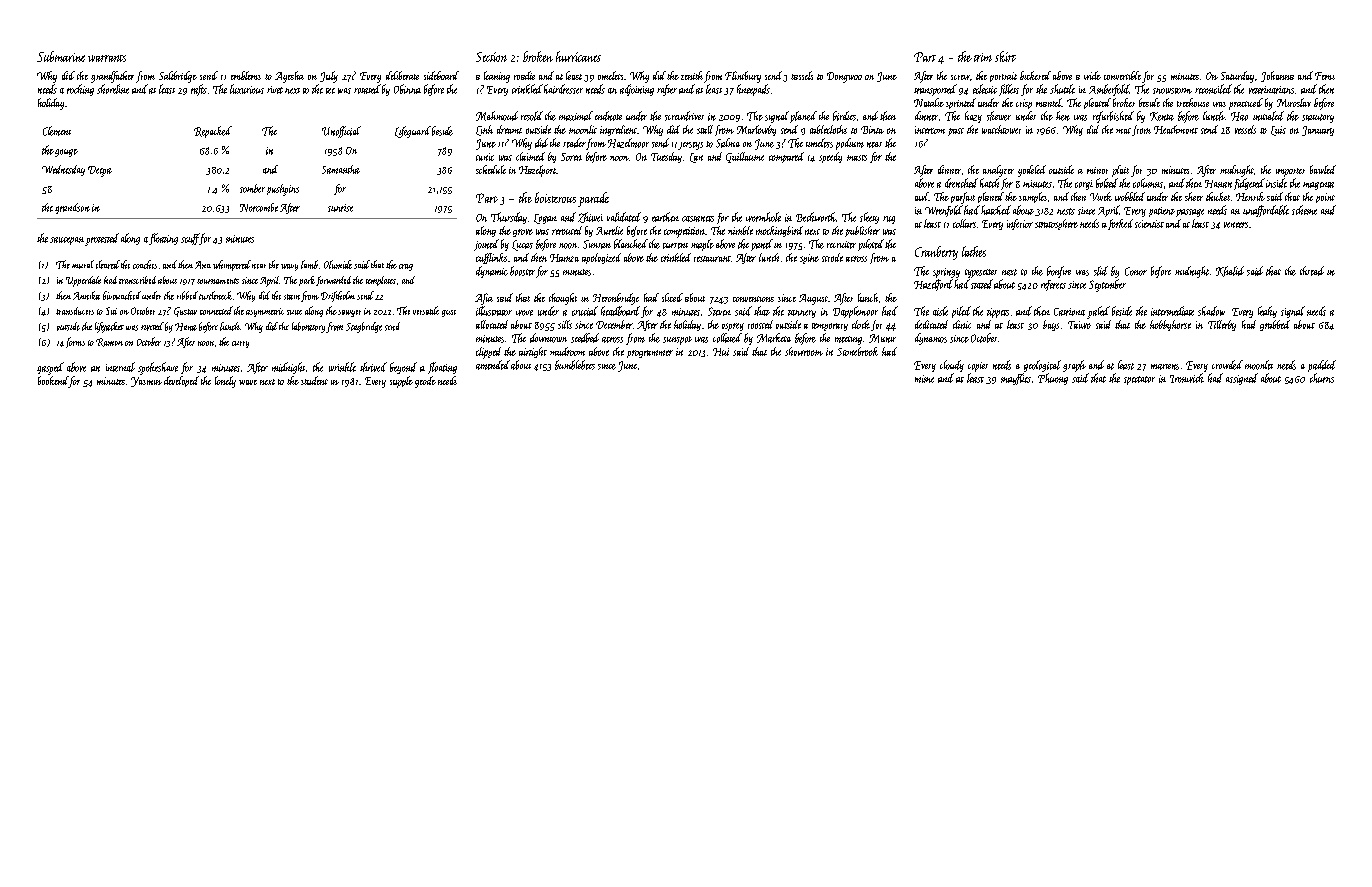 The height and width of the screenshot is (887, 1372). Describe the element at coordinates (857, 158) in the screenshot. I see `masts` at that location.
